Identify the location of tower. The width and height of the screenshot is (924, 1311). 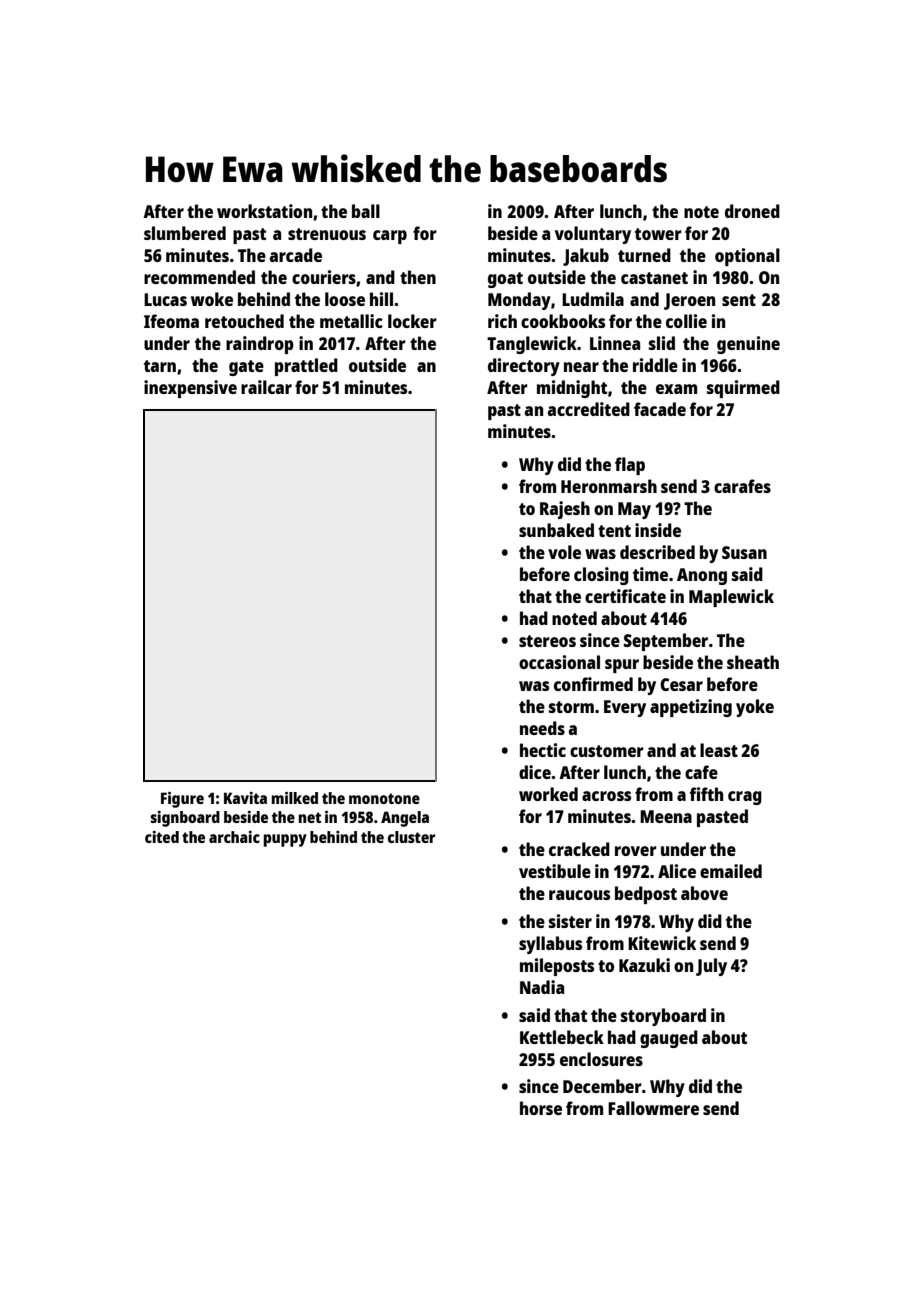
(658, 234).
